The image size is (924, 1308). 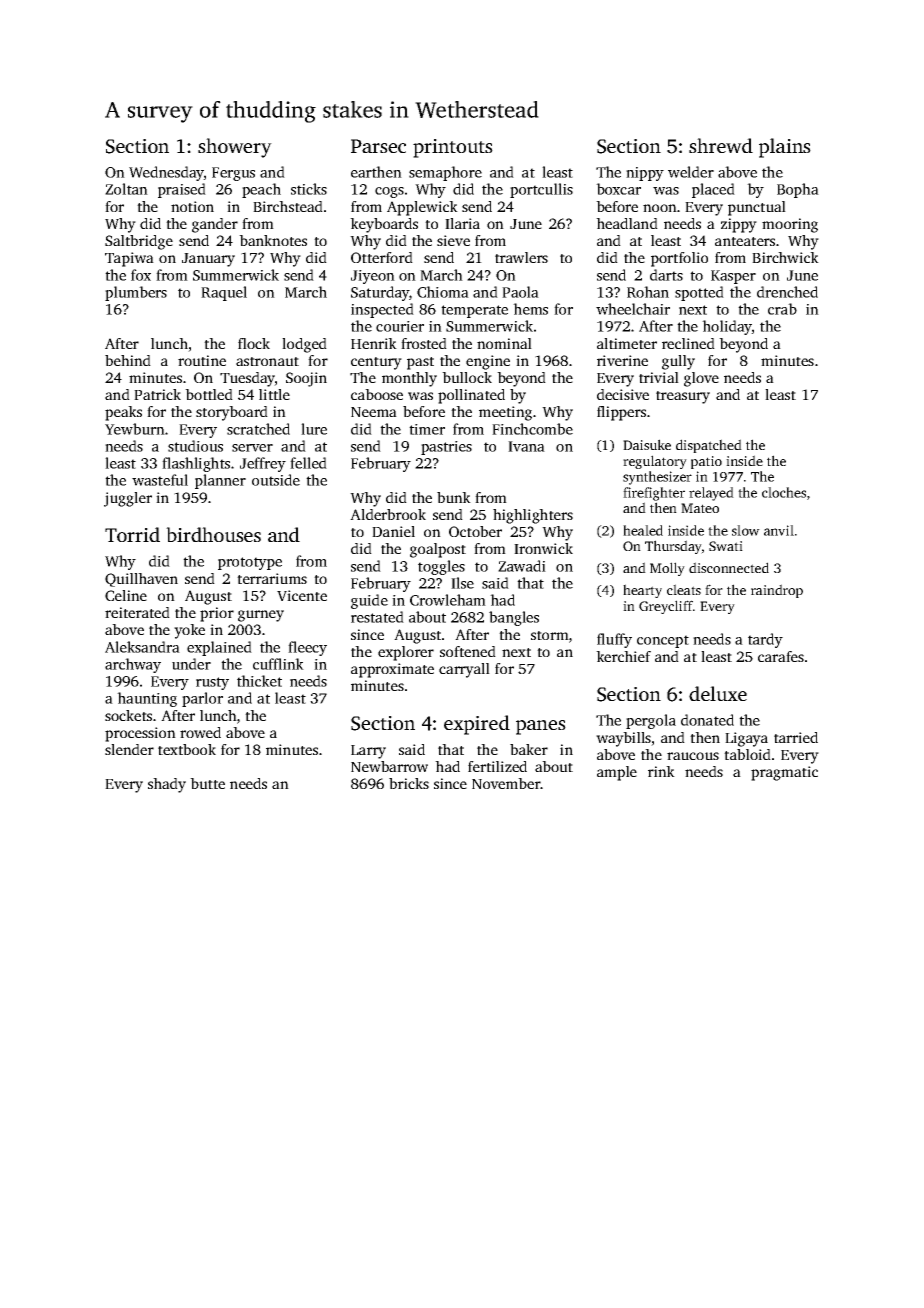 I want to click on Newbarrow, so click(x=389, y=766).
